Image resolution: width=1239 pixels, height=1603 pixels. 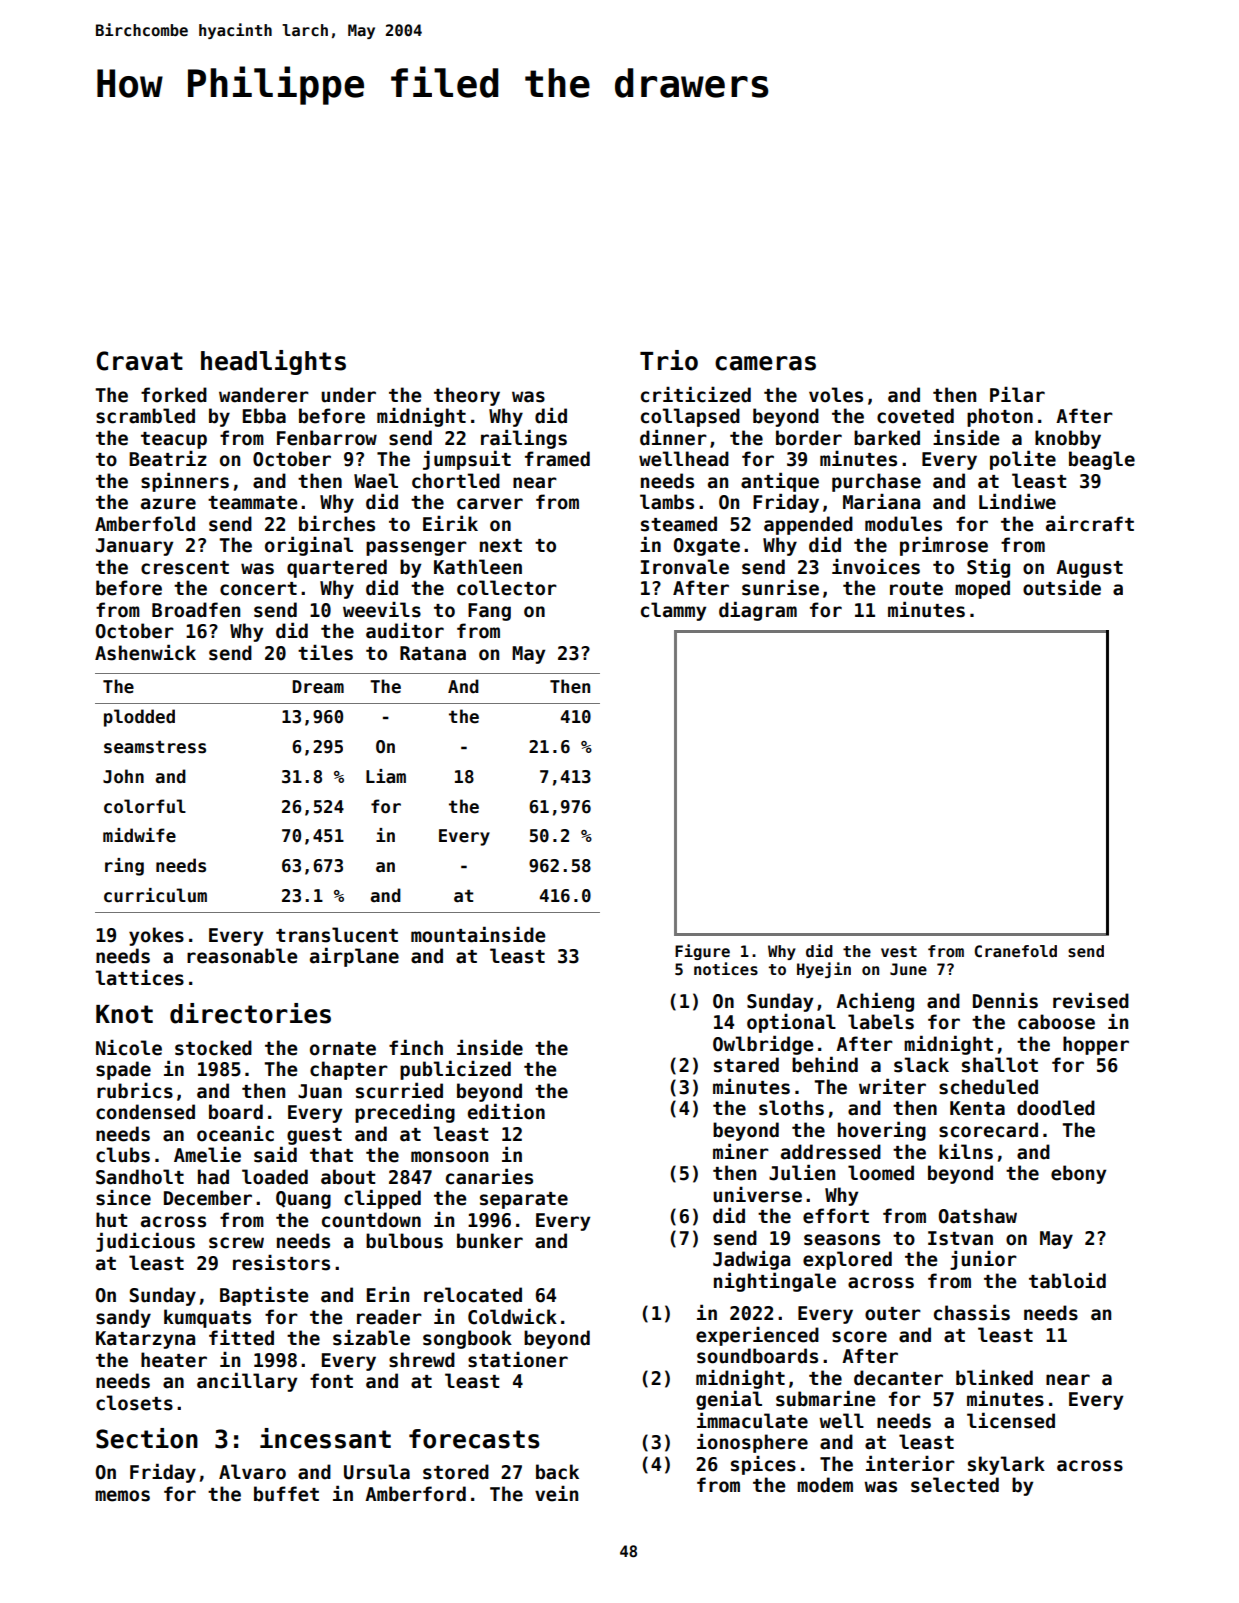 What do you see at coordinates (702, 952) in the screenshot?
I see `Figure` at bounding box center [702, 952].
